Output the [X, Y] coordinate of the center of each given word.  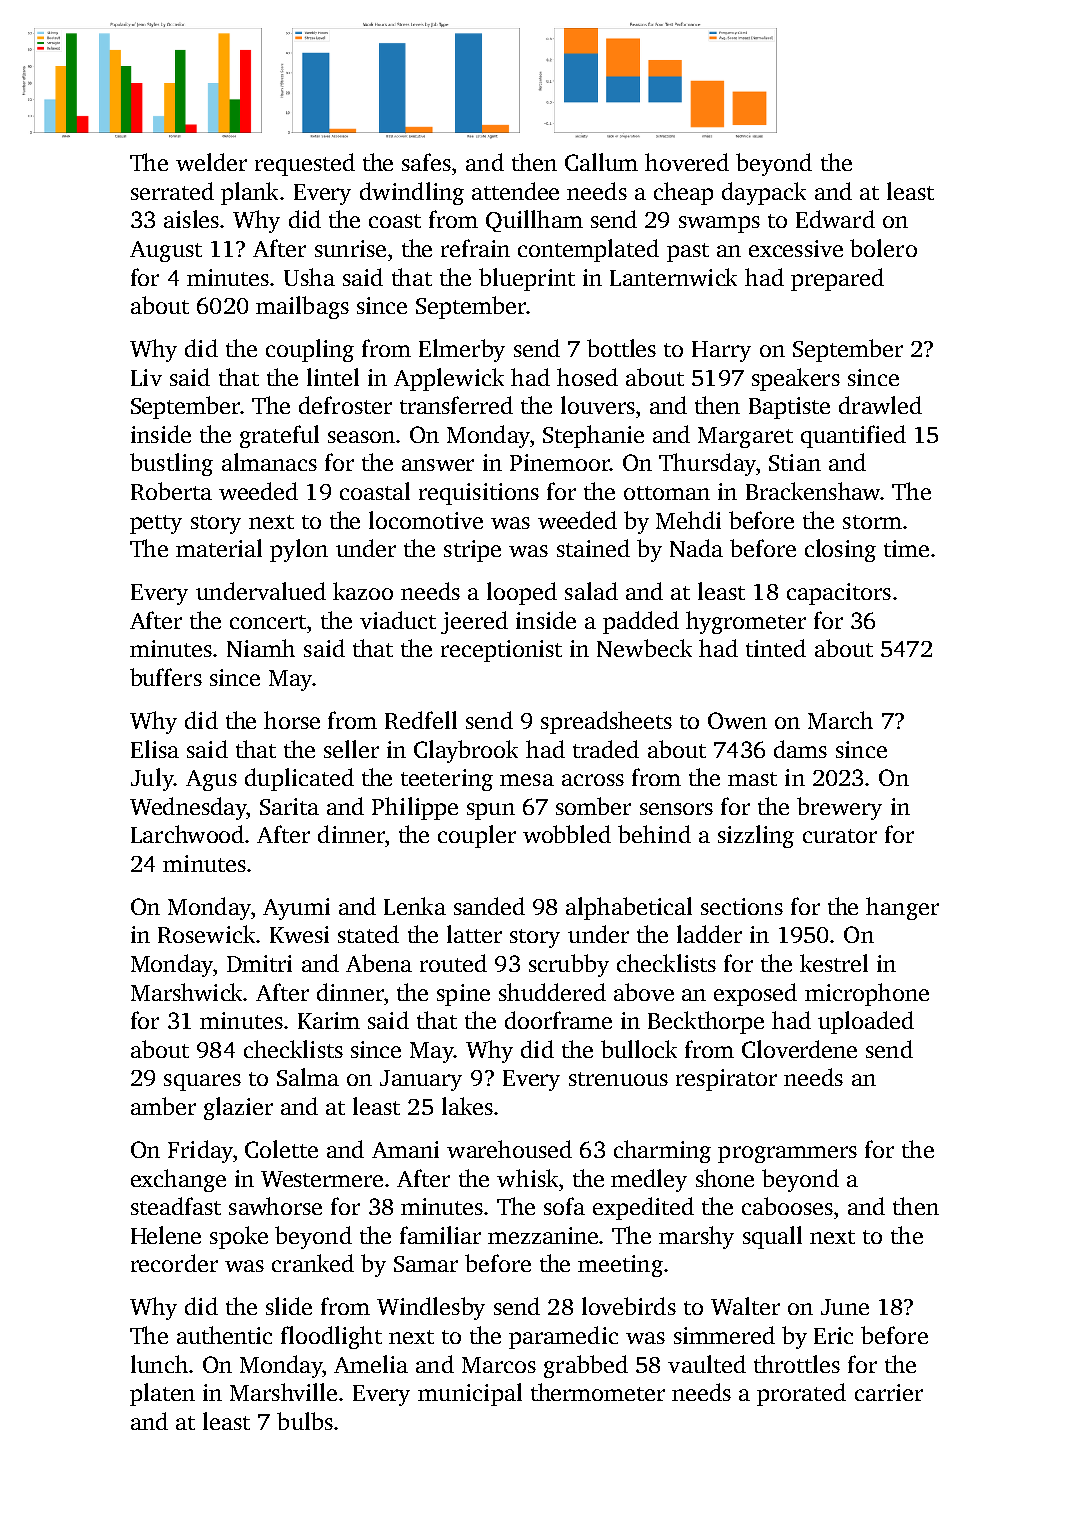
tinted [776, 648]
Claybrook [466, 751]
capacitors [839, 594]
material [219, 548]
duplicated [299, 779]
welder [211, 162]
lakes [467, 1106]
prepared [837, 279]
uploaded [866, 1022]
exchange [178, 1180]
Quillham [534, 221]
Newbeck [644, 648]
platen [162, 1394]
